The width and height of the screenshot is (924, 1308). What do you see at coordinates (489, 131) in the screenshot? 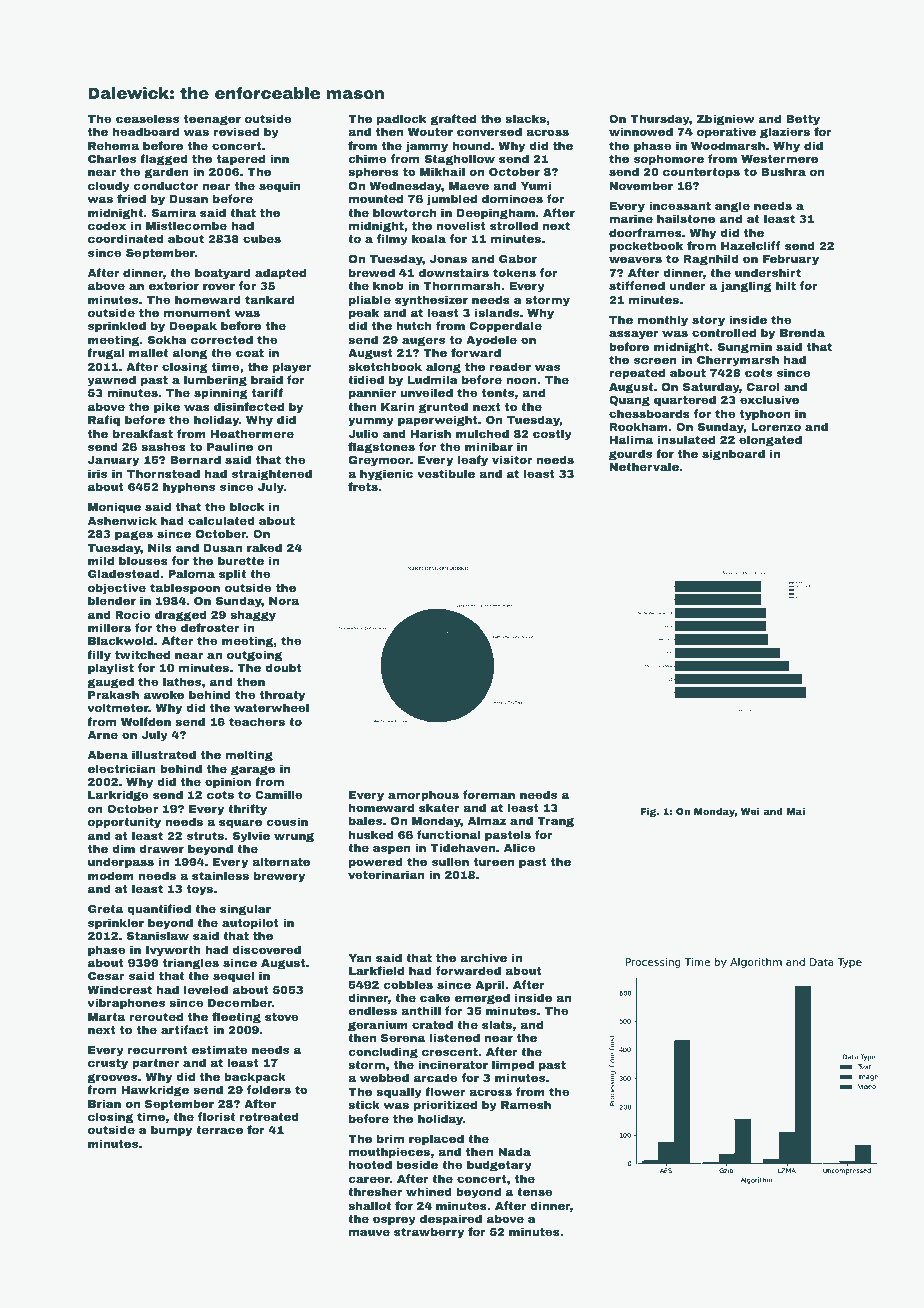
I see `conversed` at bounding box center [489, 131].
